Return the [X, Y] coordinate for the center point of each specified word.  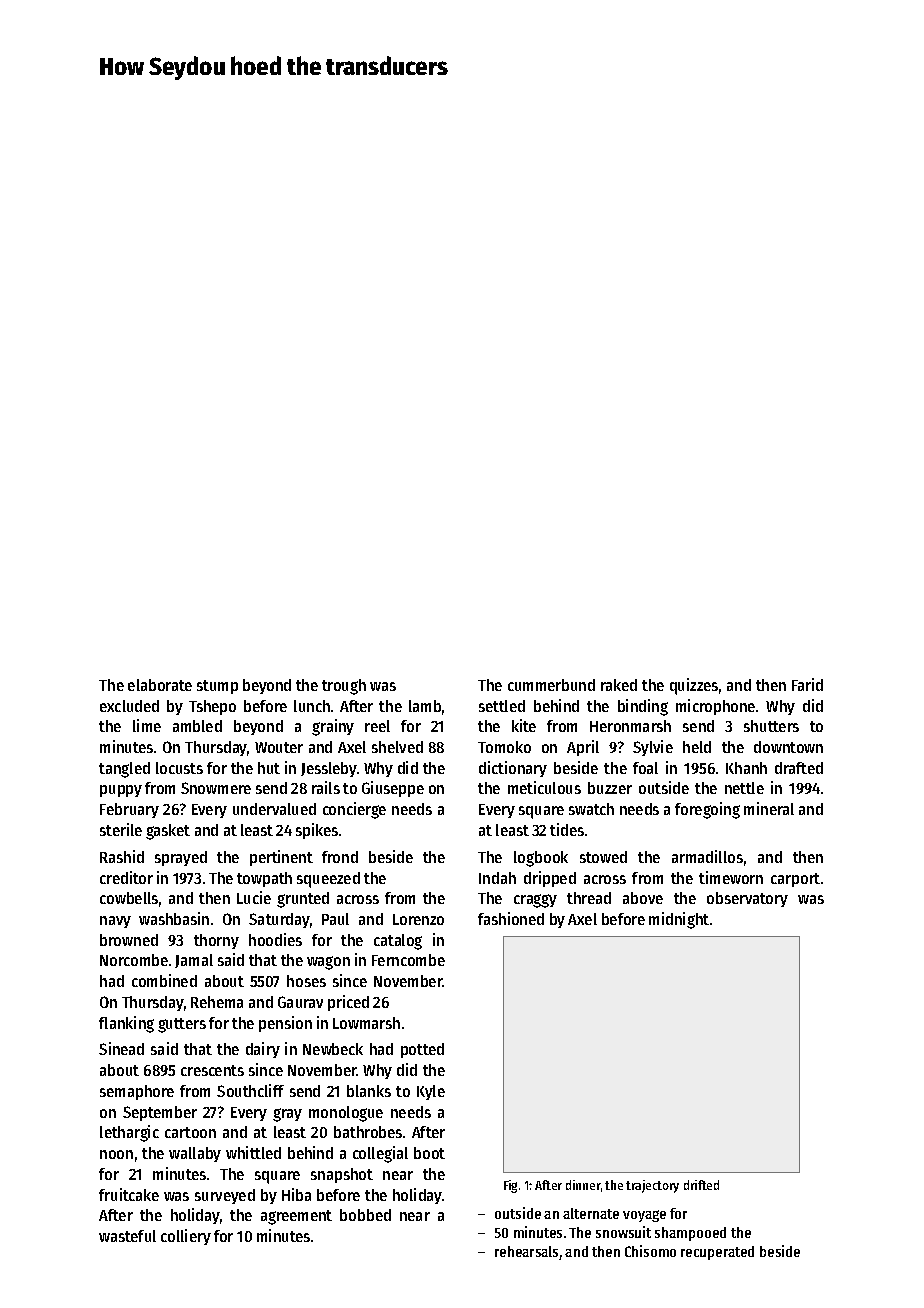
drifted [701, 1185]
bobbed [365, 1215]
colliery [186, 1237]
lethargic [129, 1133]
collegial [380, 1154]
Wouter [279, 747]
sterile [121, 829]
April [583, 748]
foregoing [707, 810]
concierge [354, 810]
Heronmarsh [630, 726]
